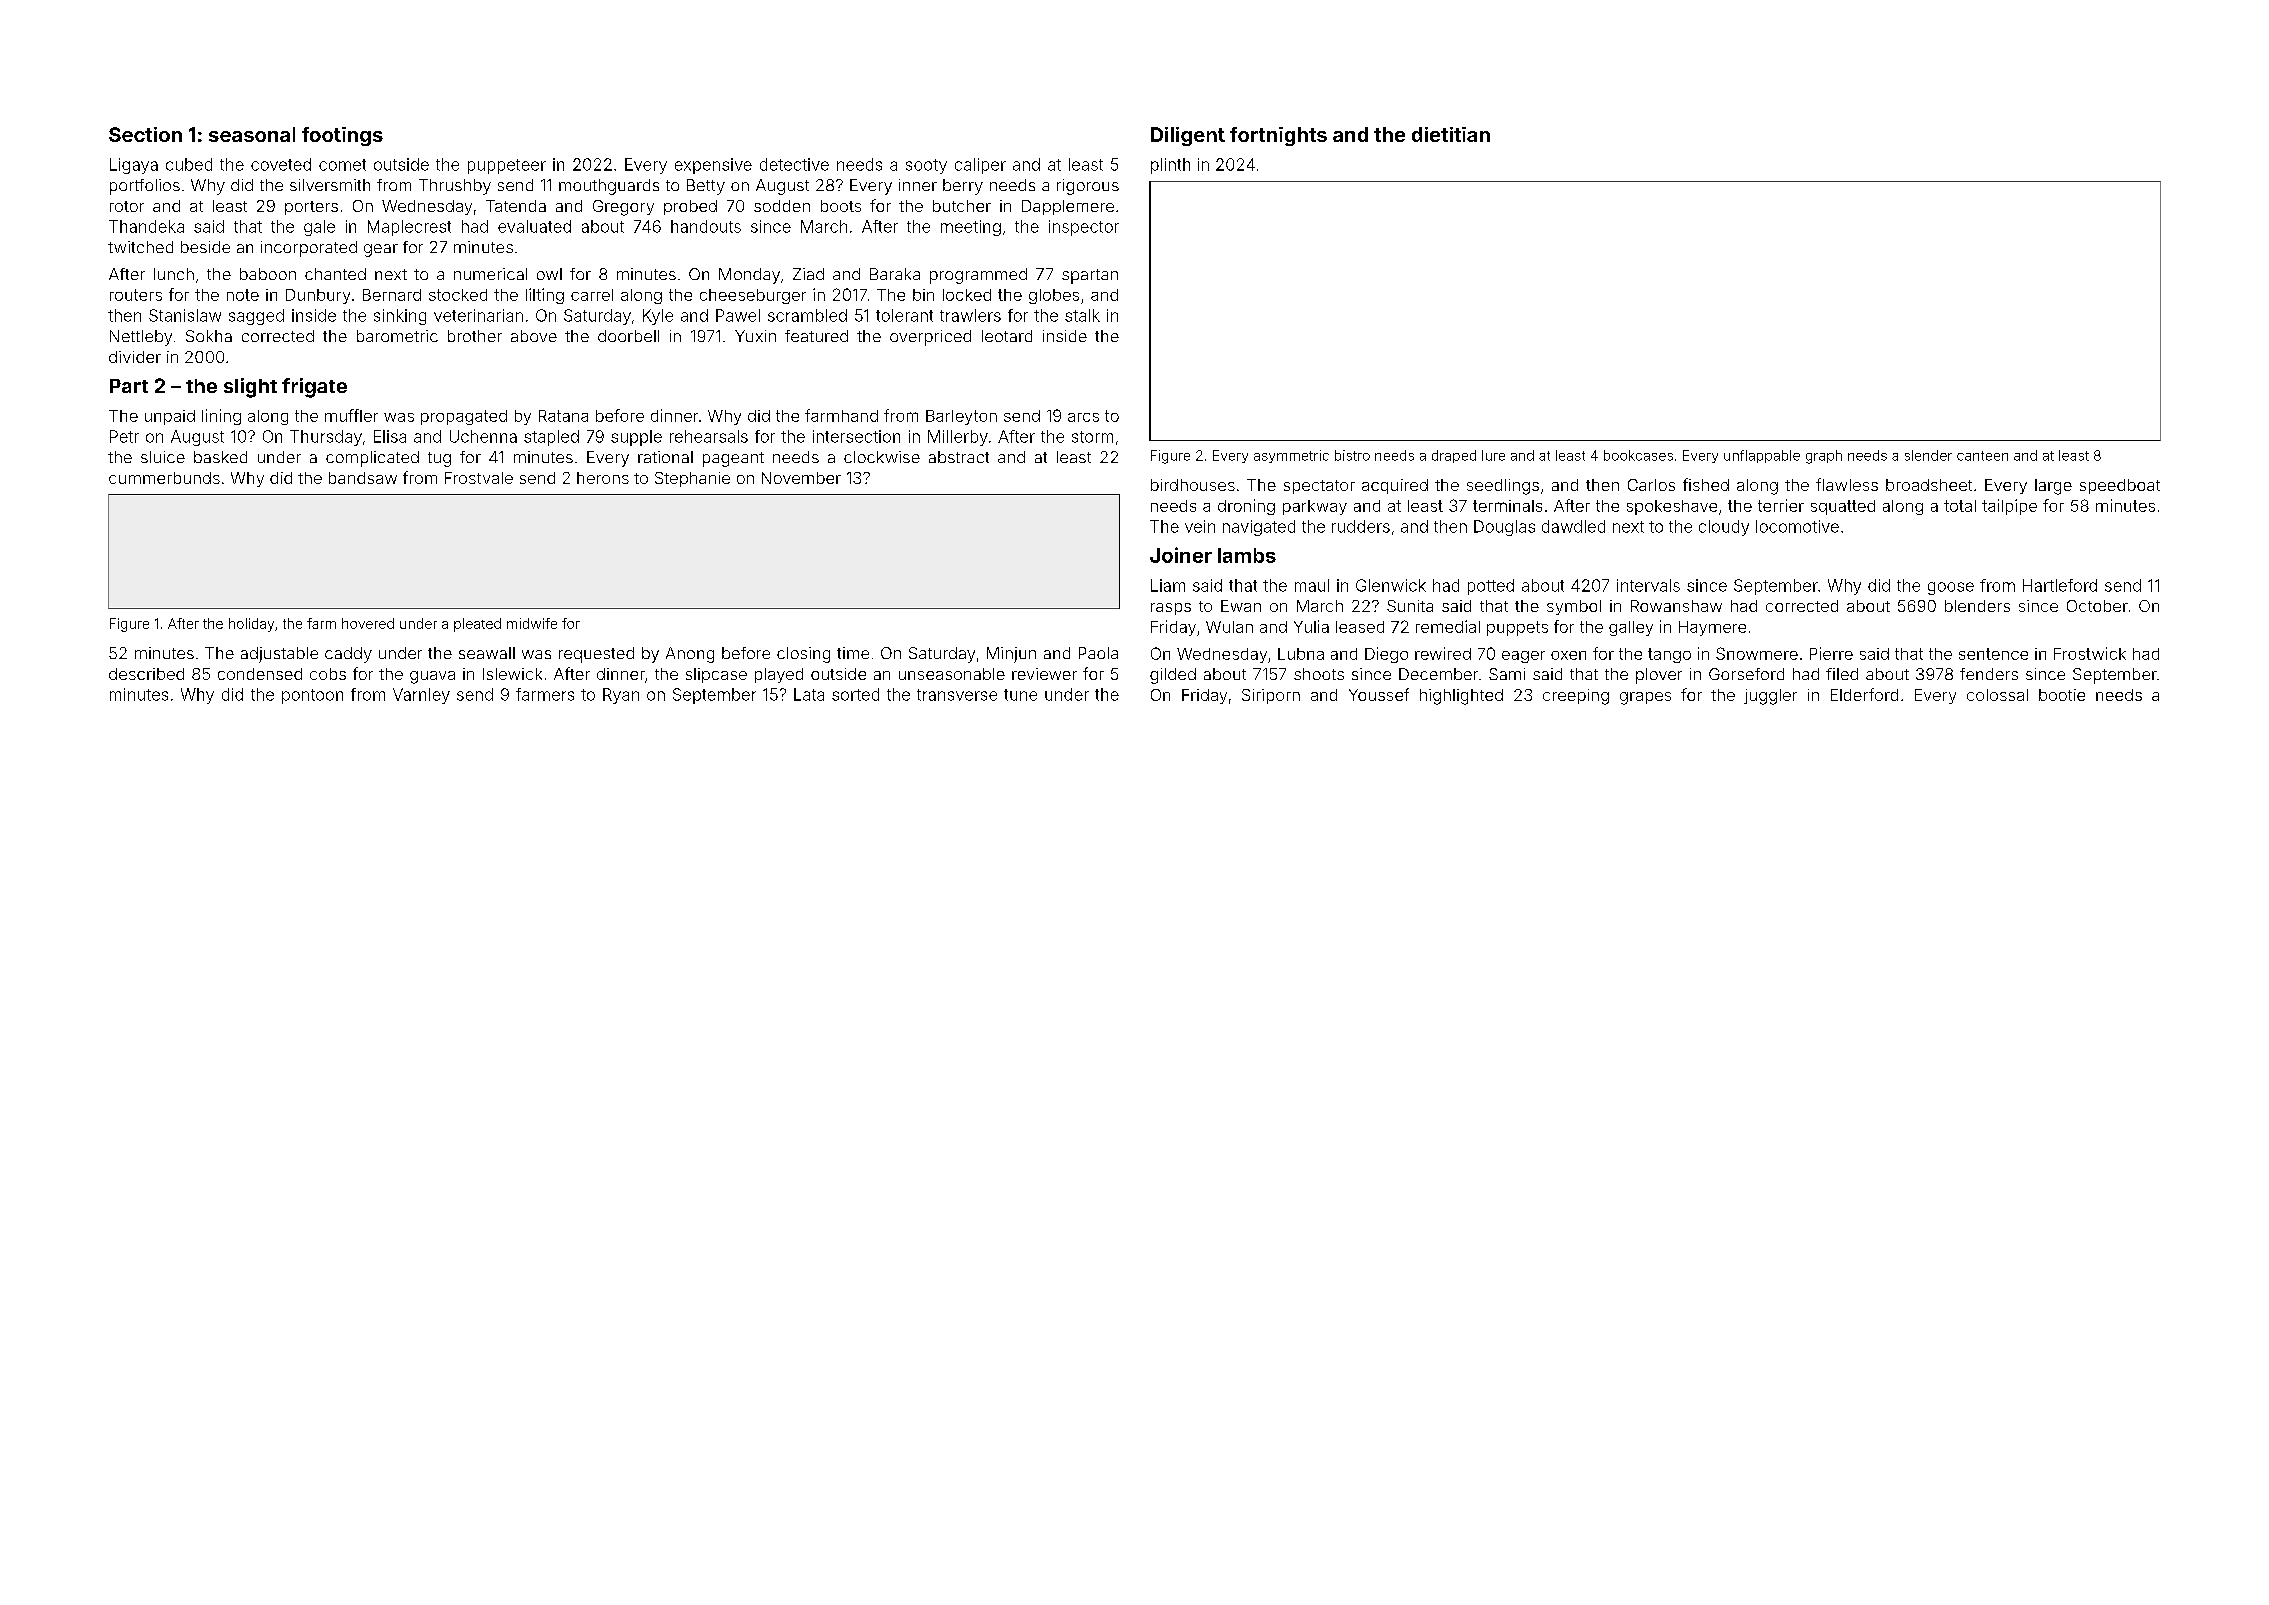  I want to click on potted, so click(1491, 587).
